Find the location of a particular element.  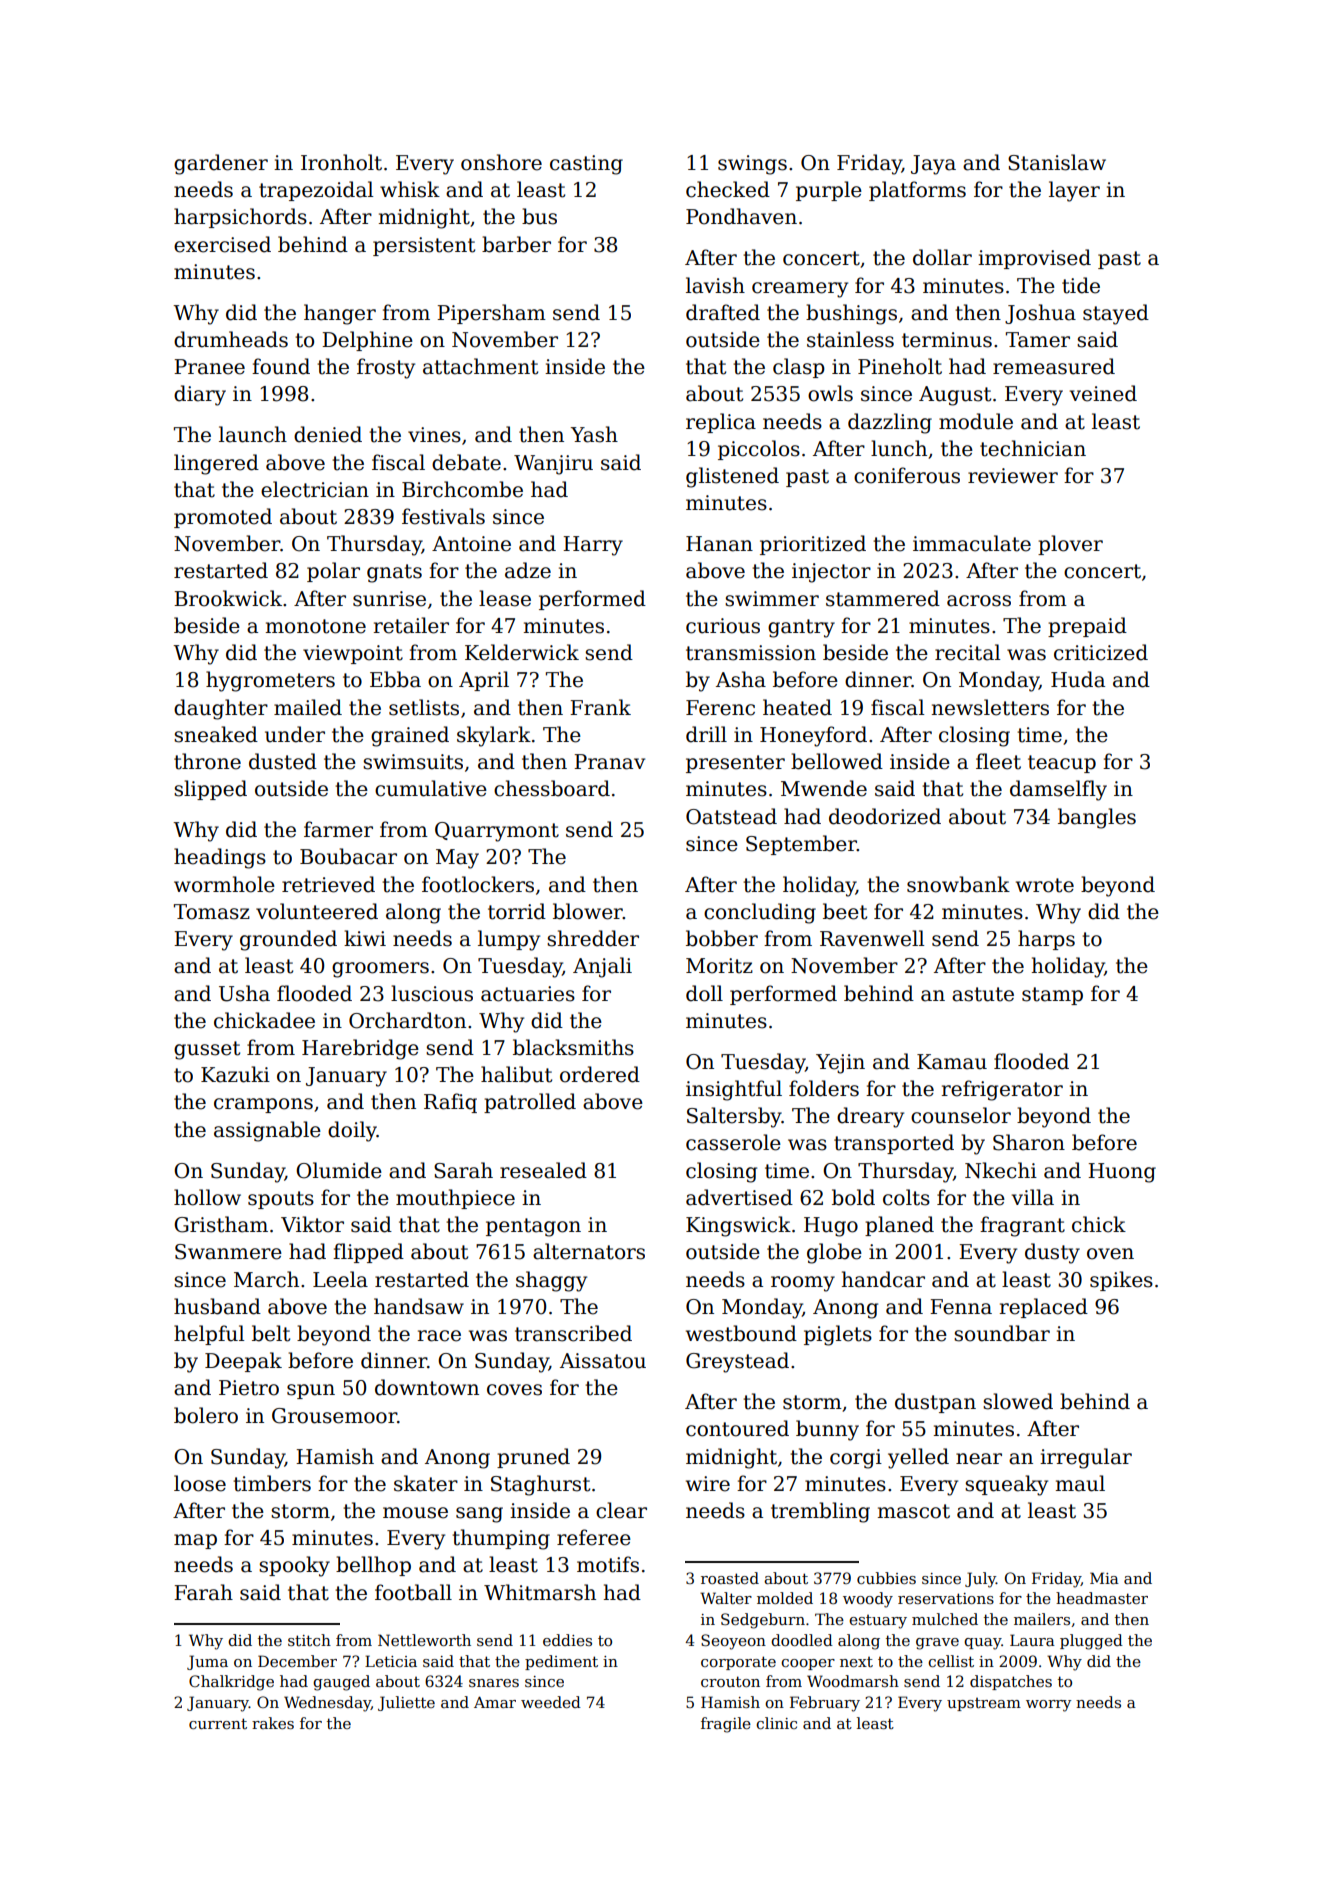

spun is located at coordinates (311, 1391).
